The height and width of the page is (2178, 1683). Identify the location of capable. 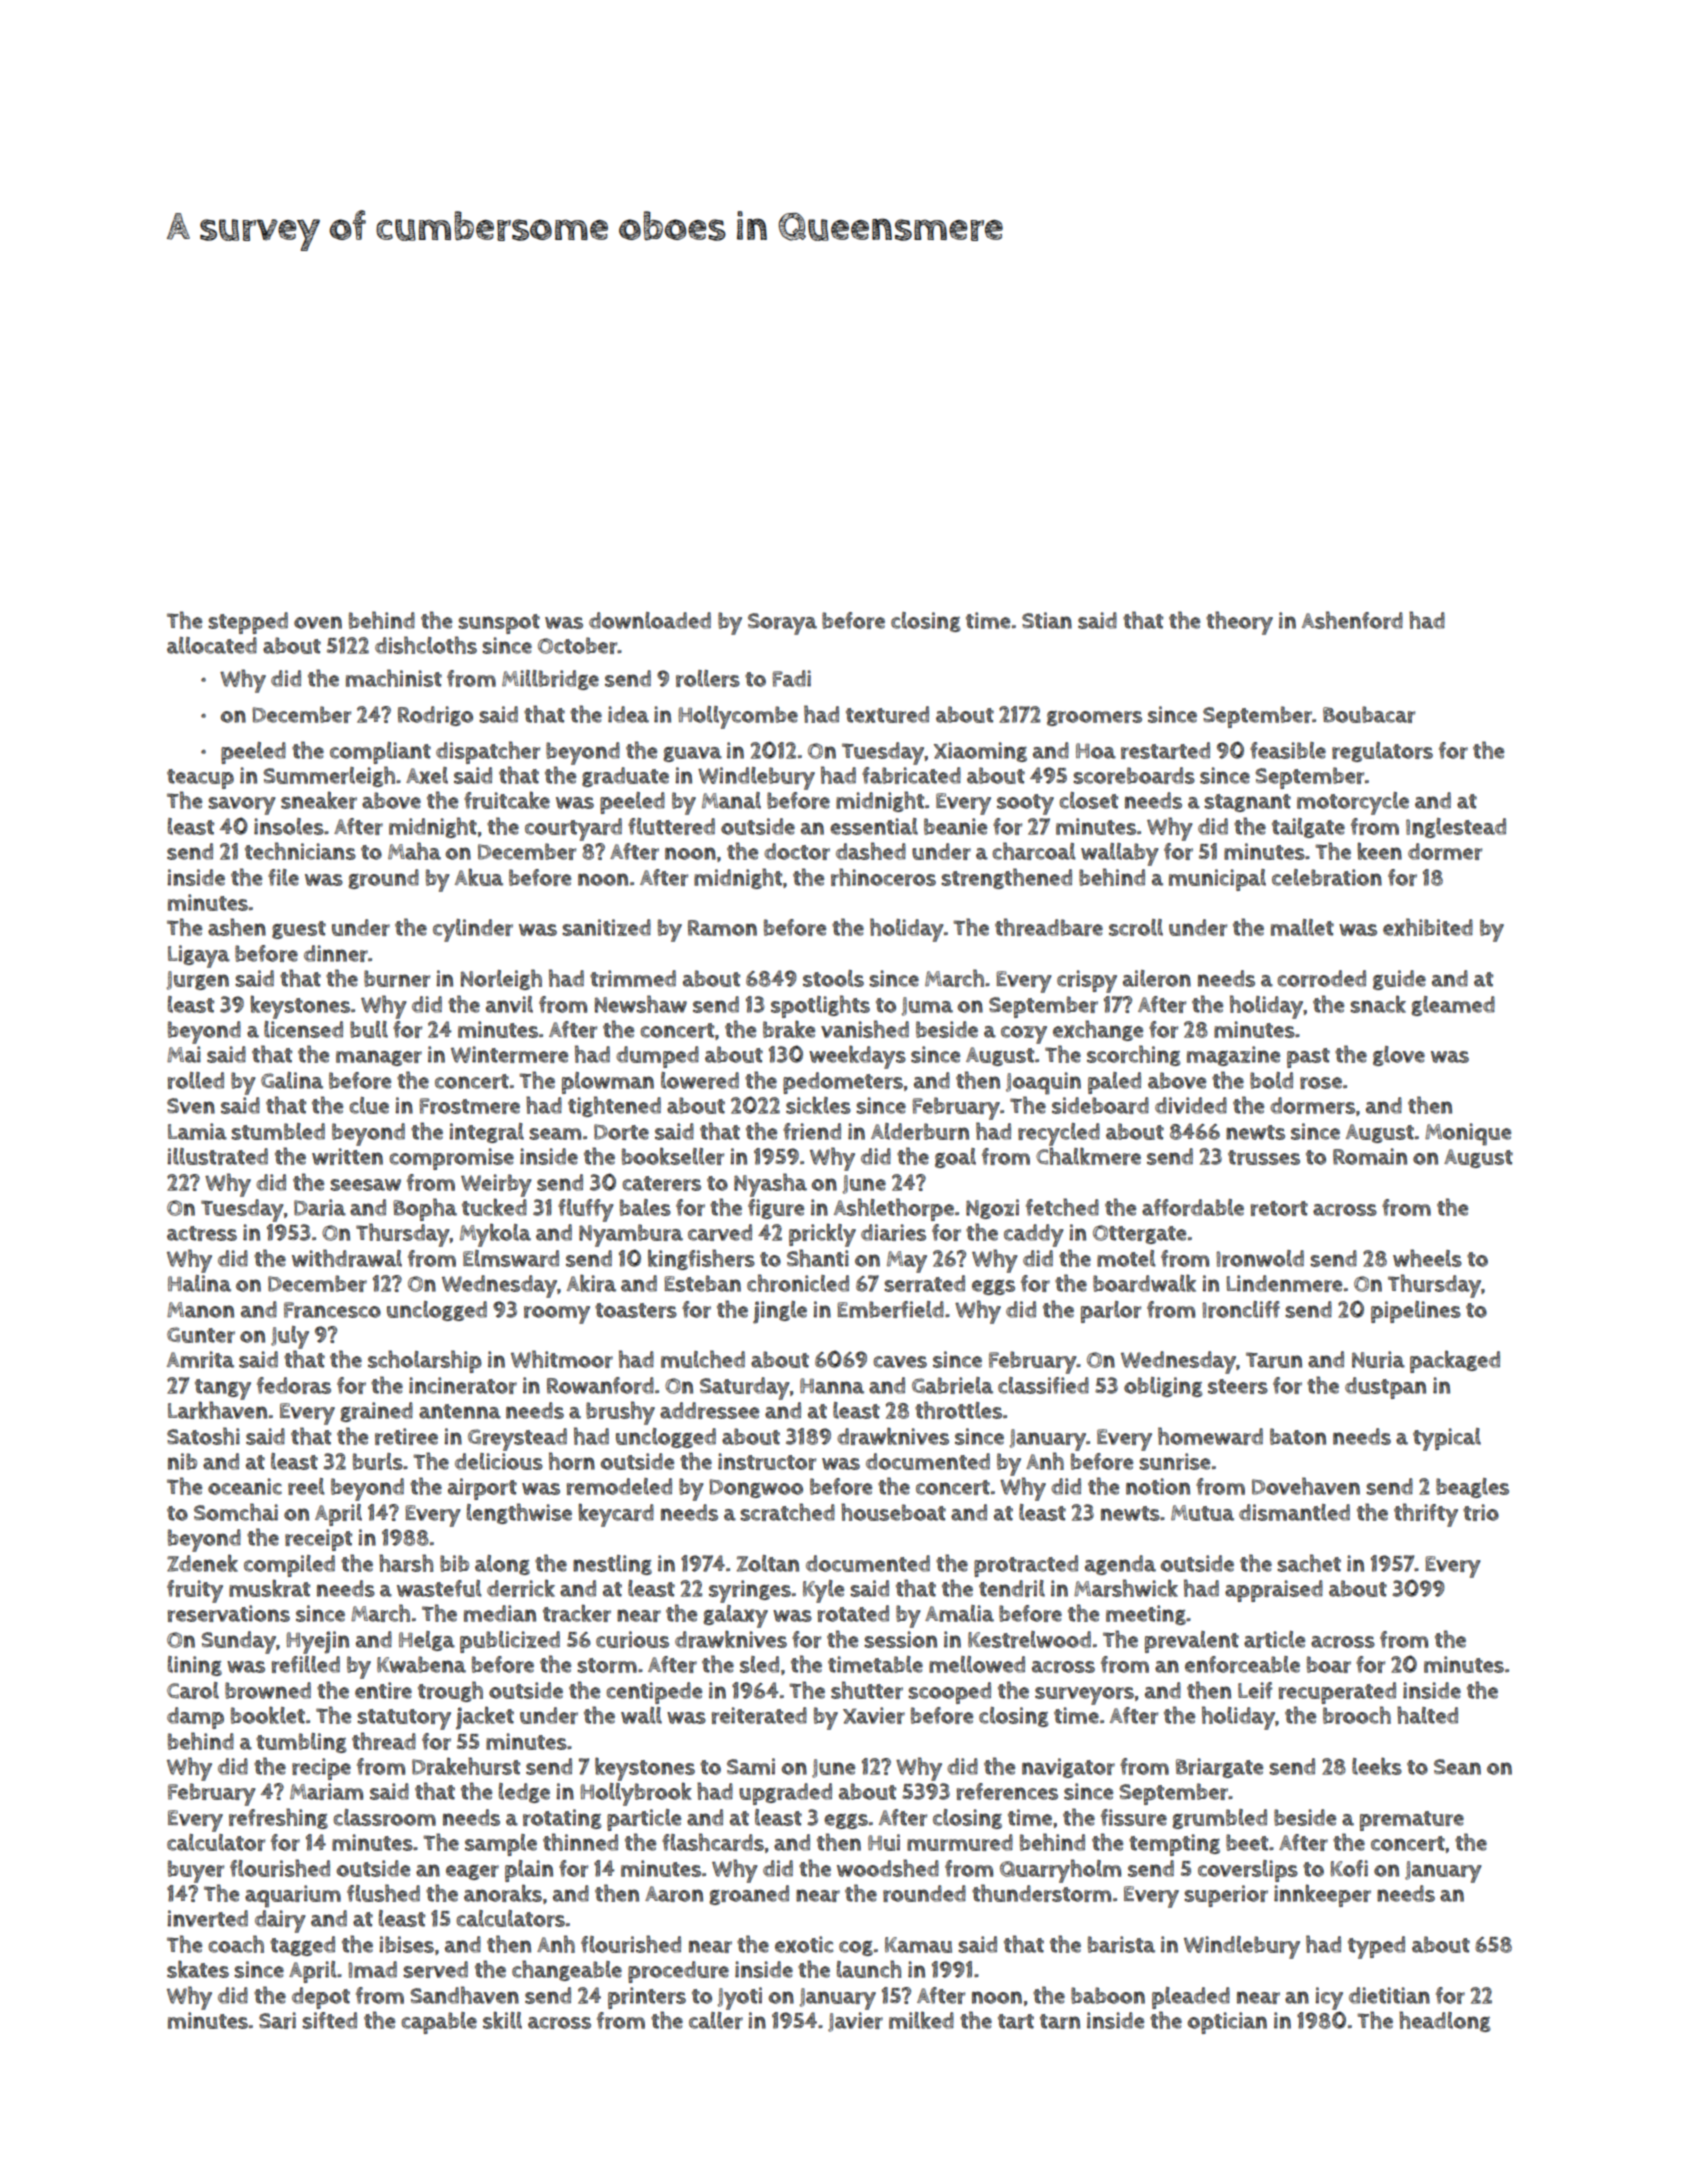
(439, 2023).
